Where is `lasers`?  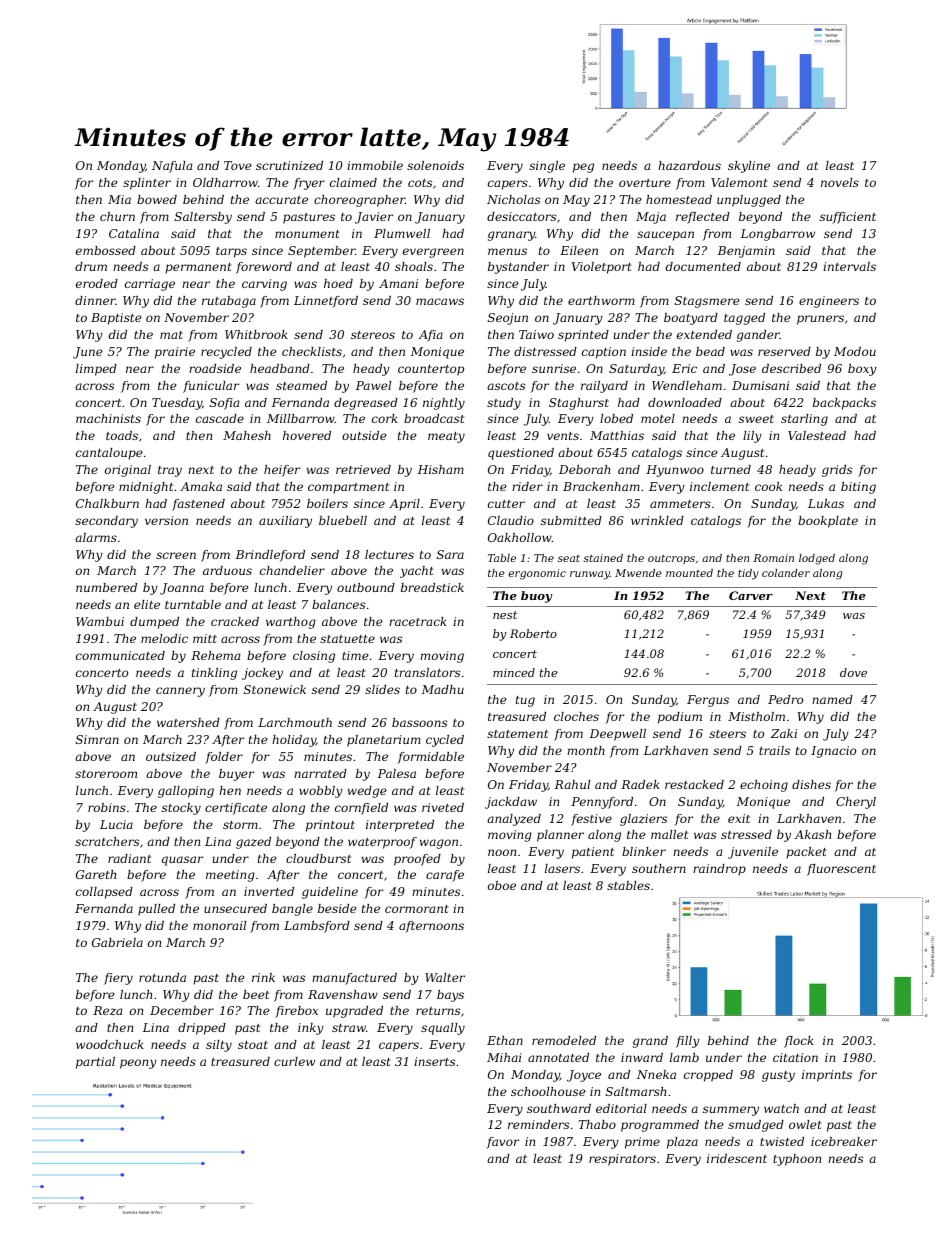
lasers is located at coordinates (562, 868).
